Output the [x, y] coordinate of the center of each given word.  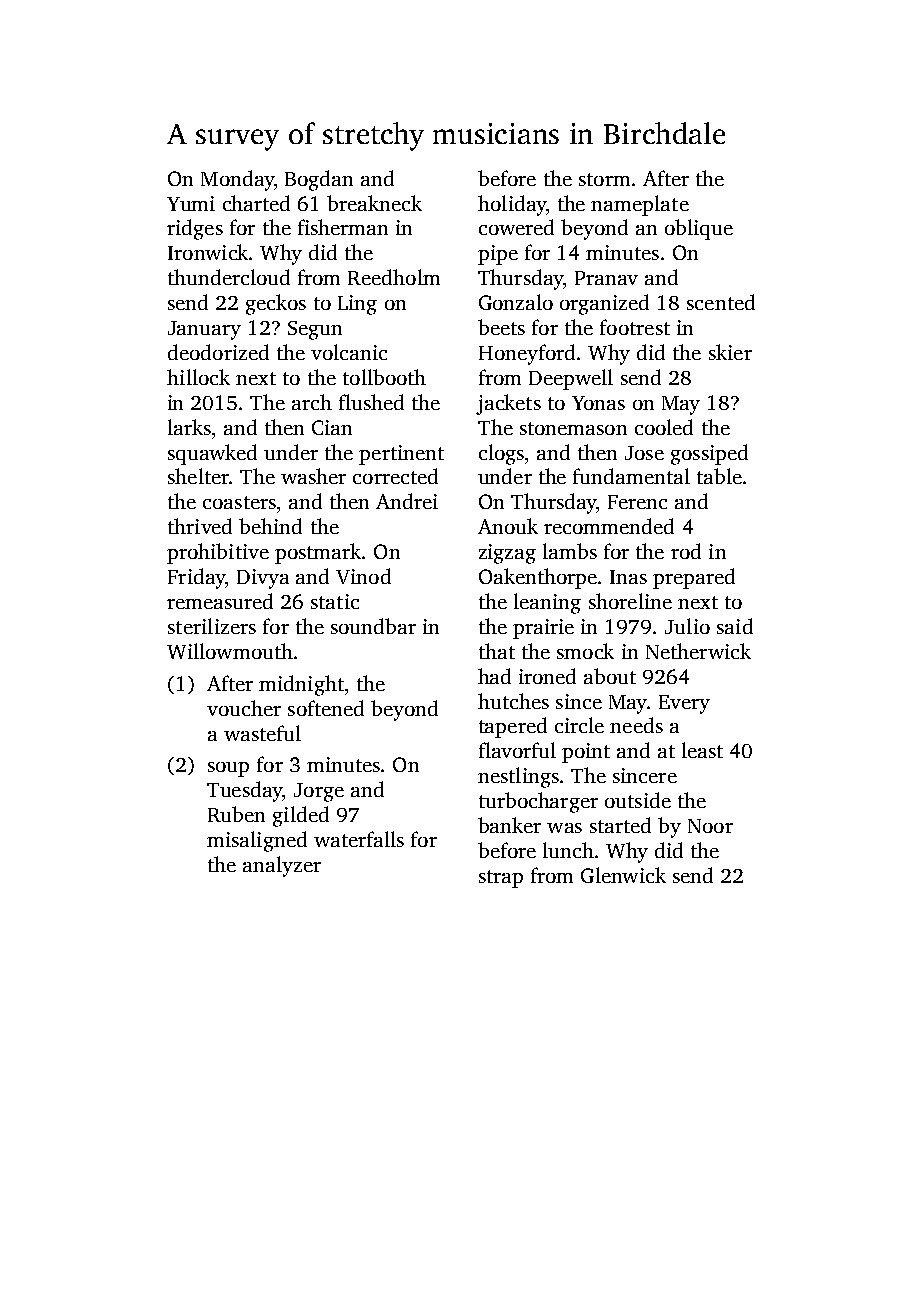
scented [721, 302]
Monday [237, 180]
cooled [664, 427]
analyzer [282, 866]
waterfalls [359, 839]
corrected [395, 476]
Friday [196, 578]
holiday [512, 205]
